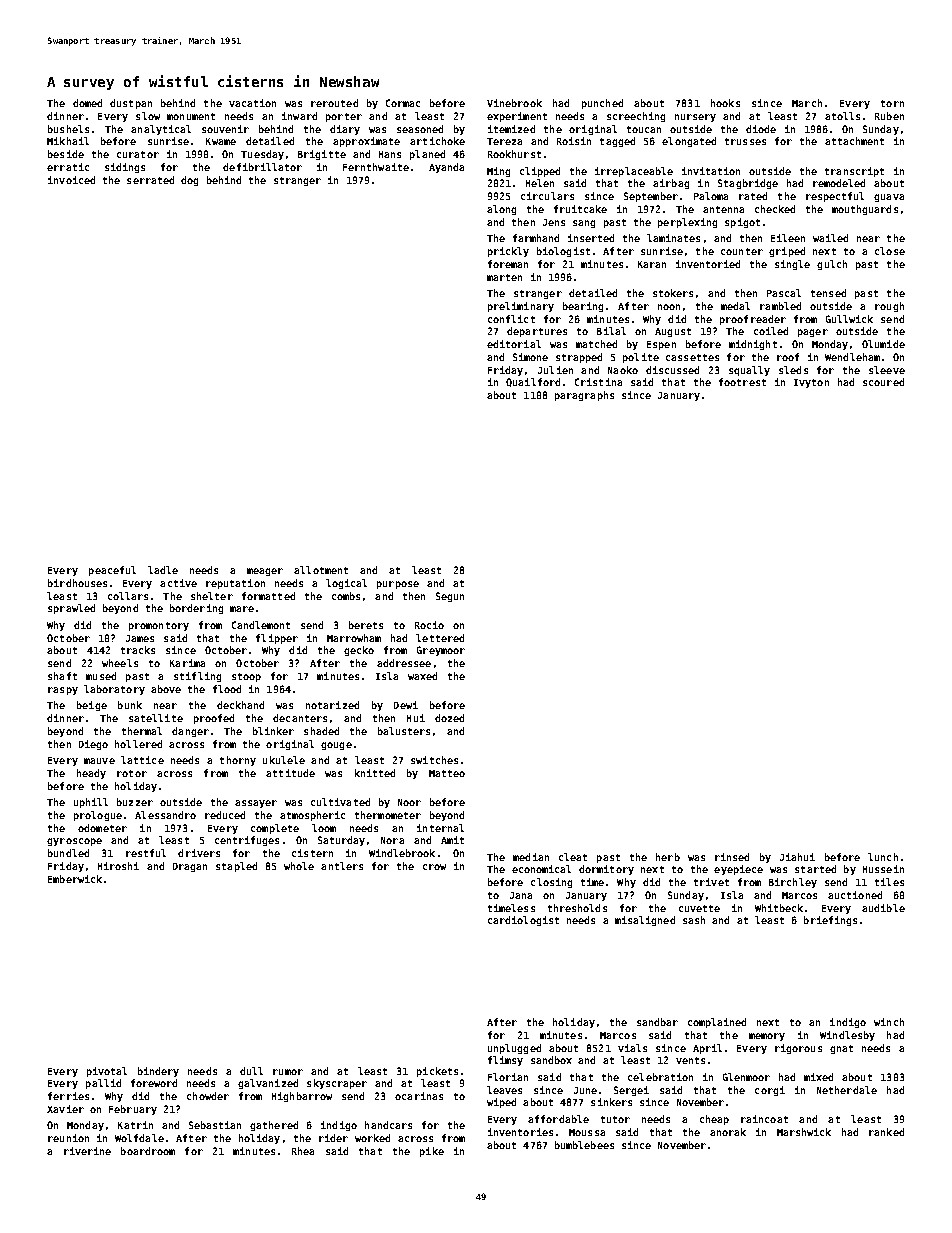  I want to click on vacation, so click(252, 103).
